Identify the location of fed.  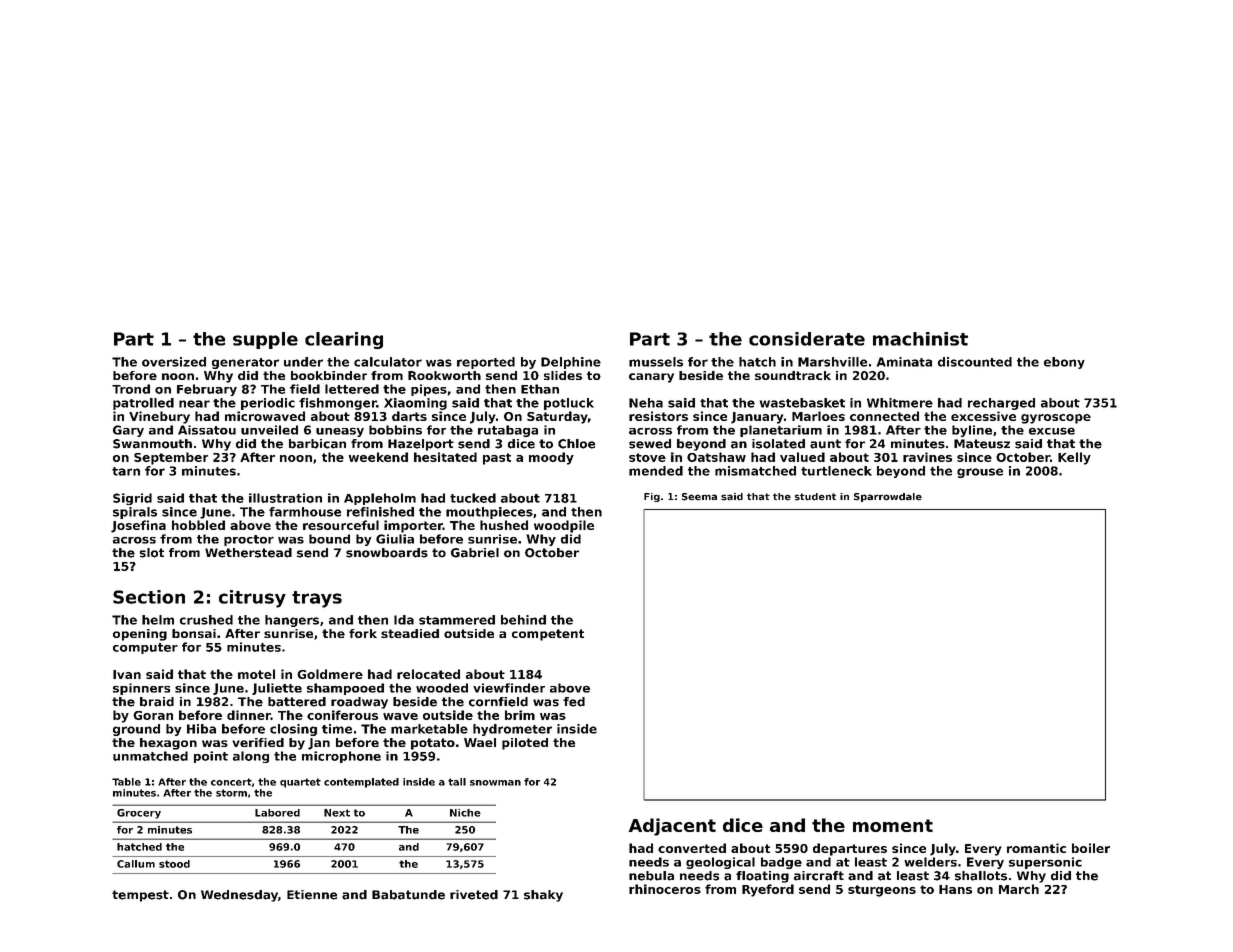
(574, 702).
